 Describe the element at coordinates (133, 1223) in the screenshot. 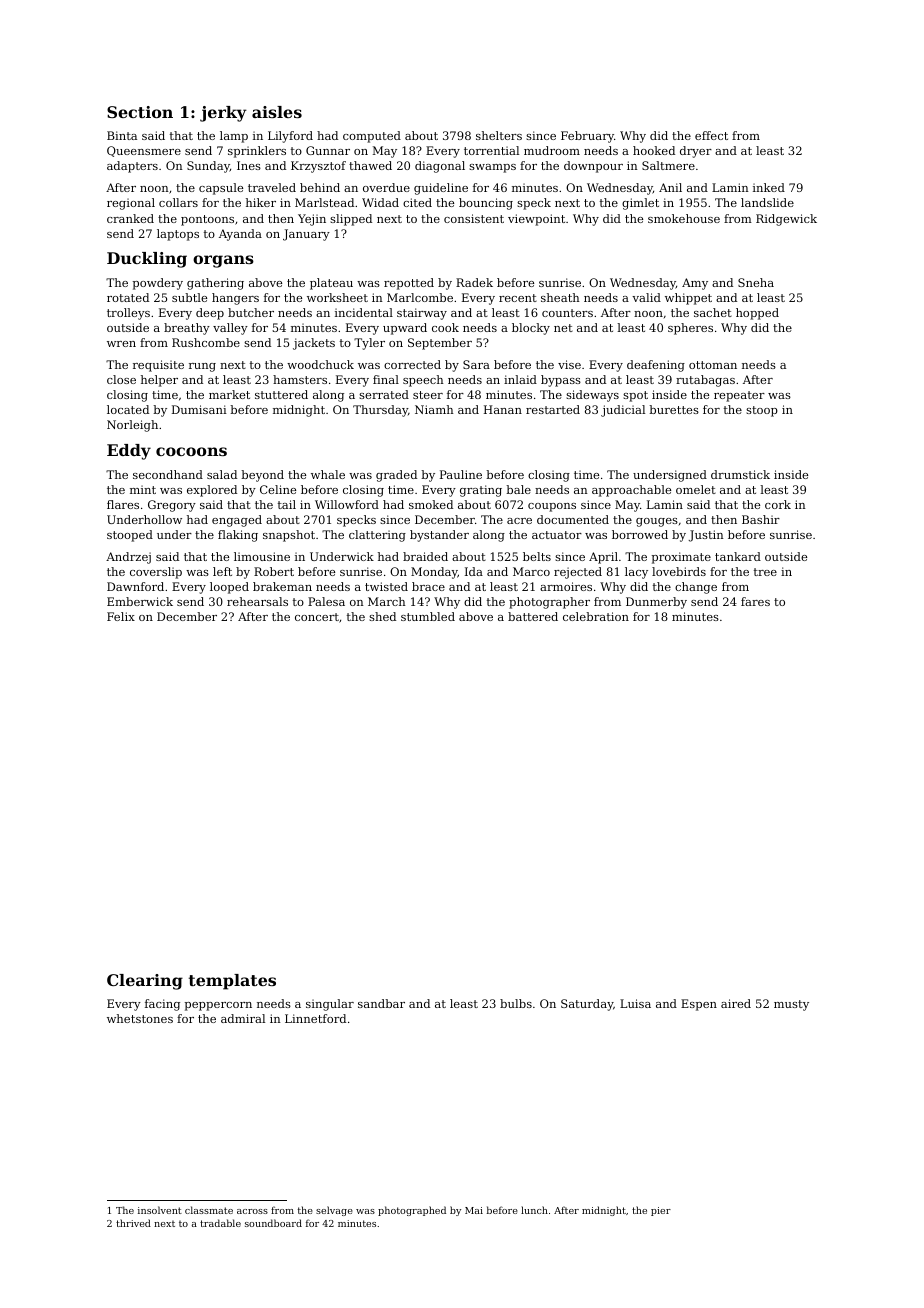

I see `thrived` at that location.
